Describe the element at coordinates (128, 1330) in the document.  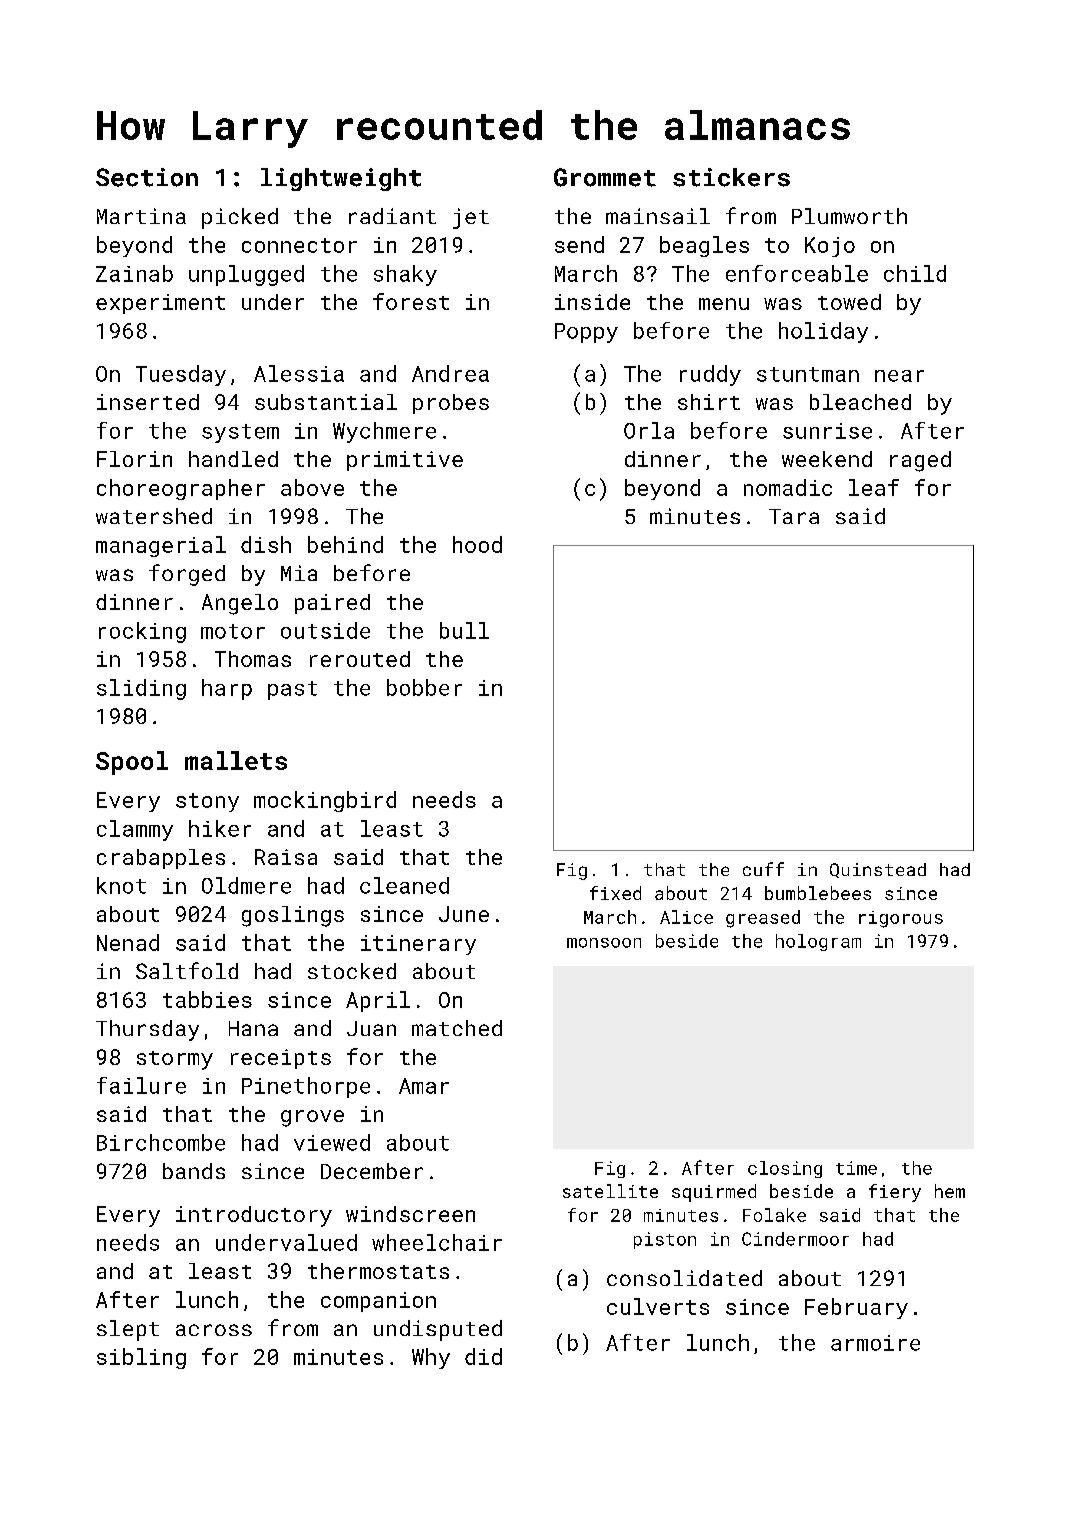
I see `slept` at that location.
